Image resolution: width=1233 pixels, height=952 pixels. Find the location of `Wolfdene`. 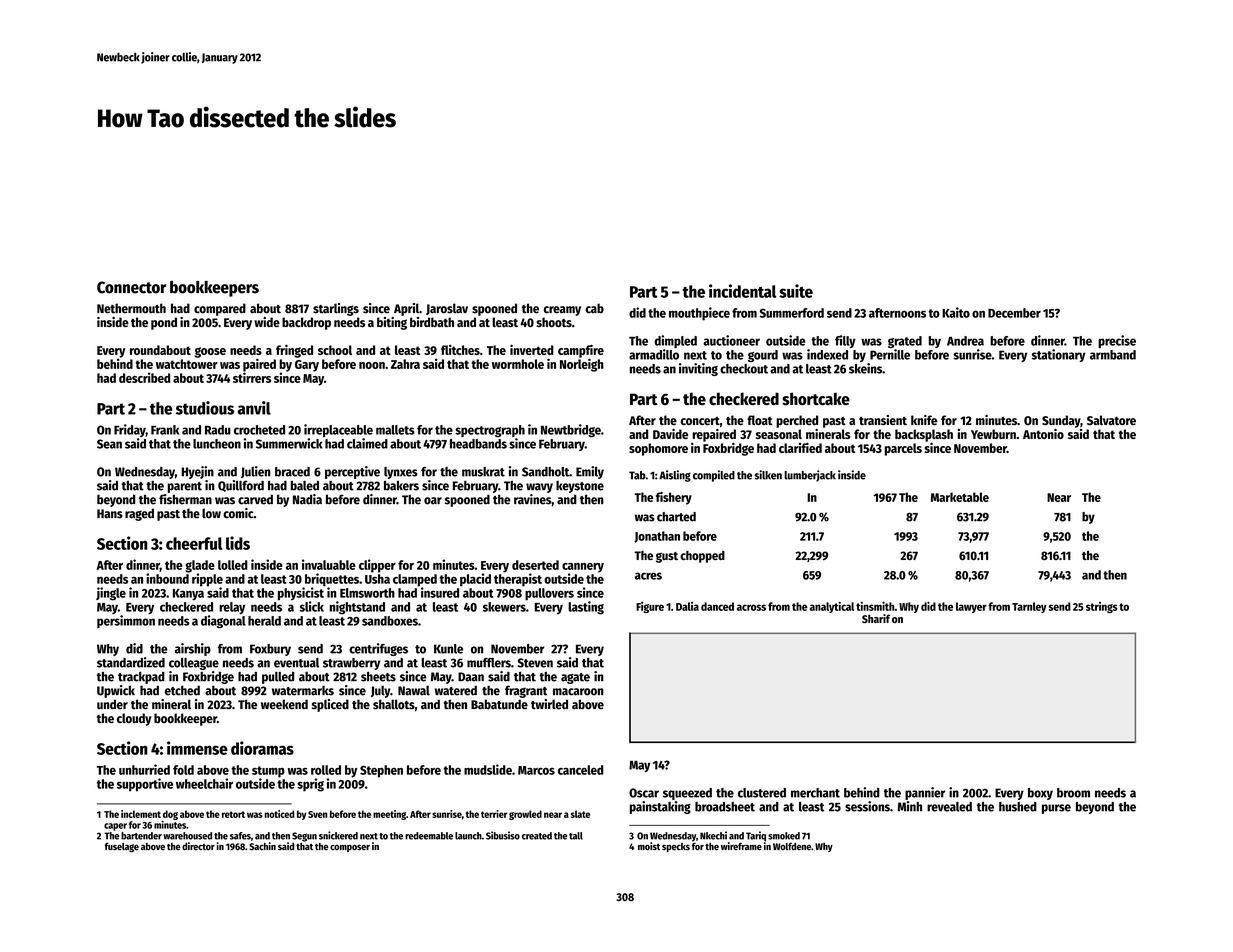

Wolfdene is located at coordinates (792, 846).
